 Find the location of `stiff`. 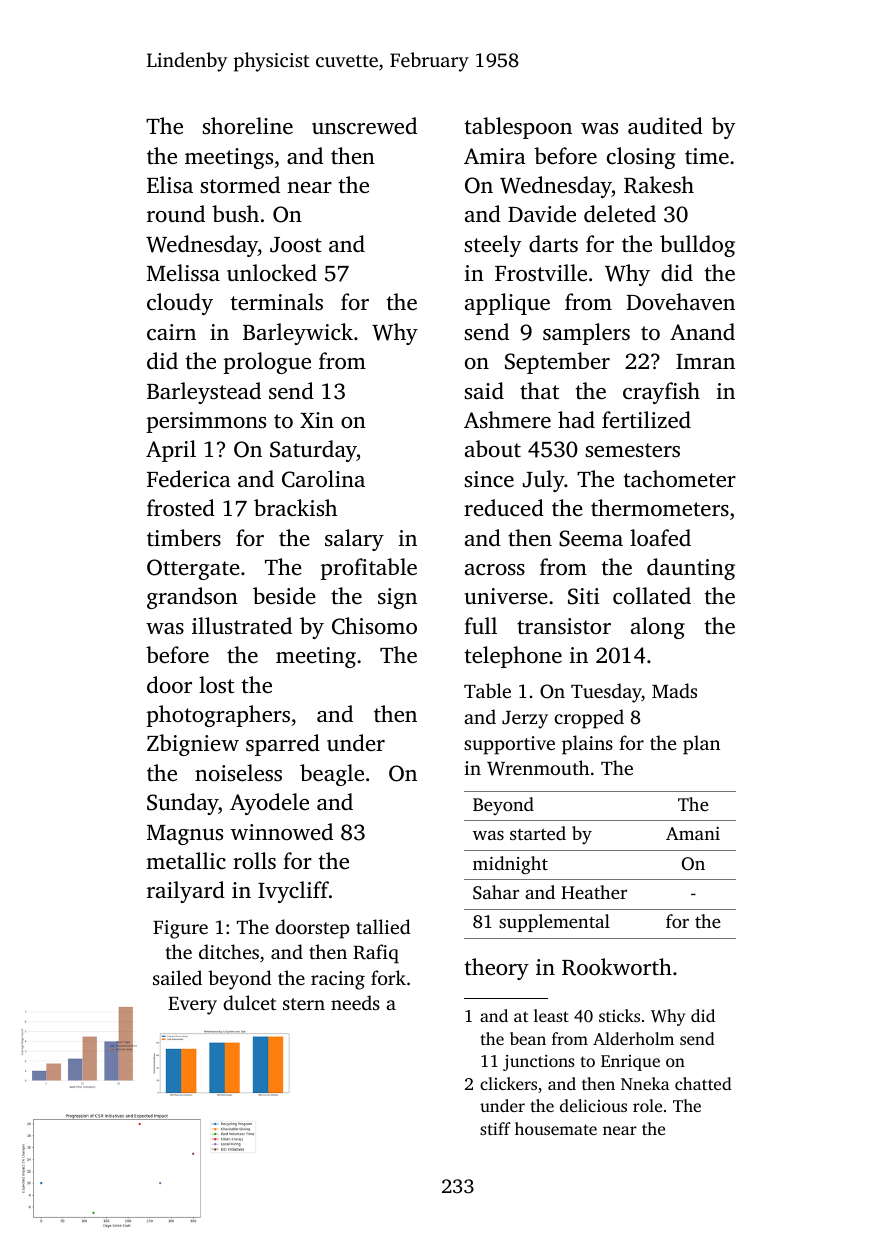

stiff is located at coordinates (495, 1128).
